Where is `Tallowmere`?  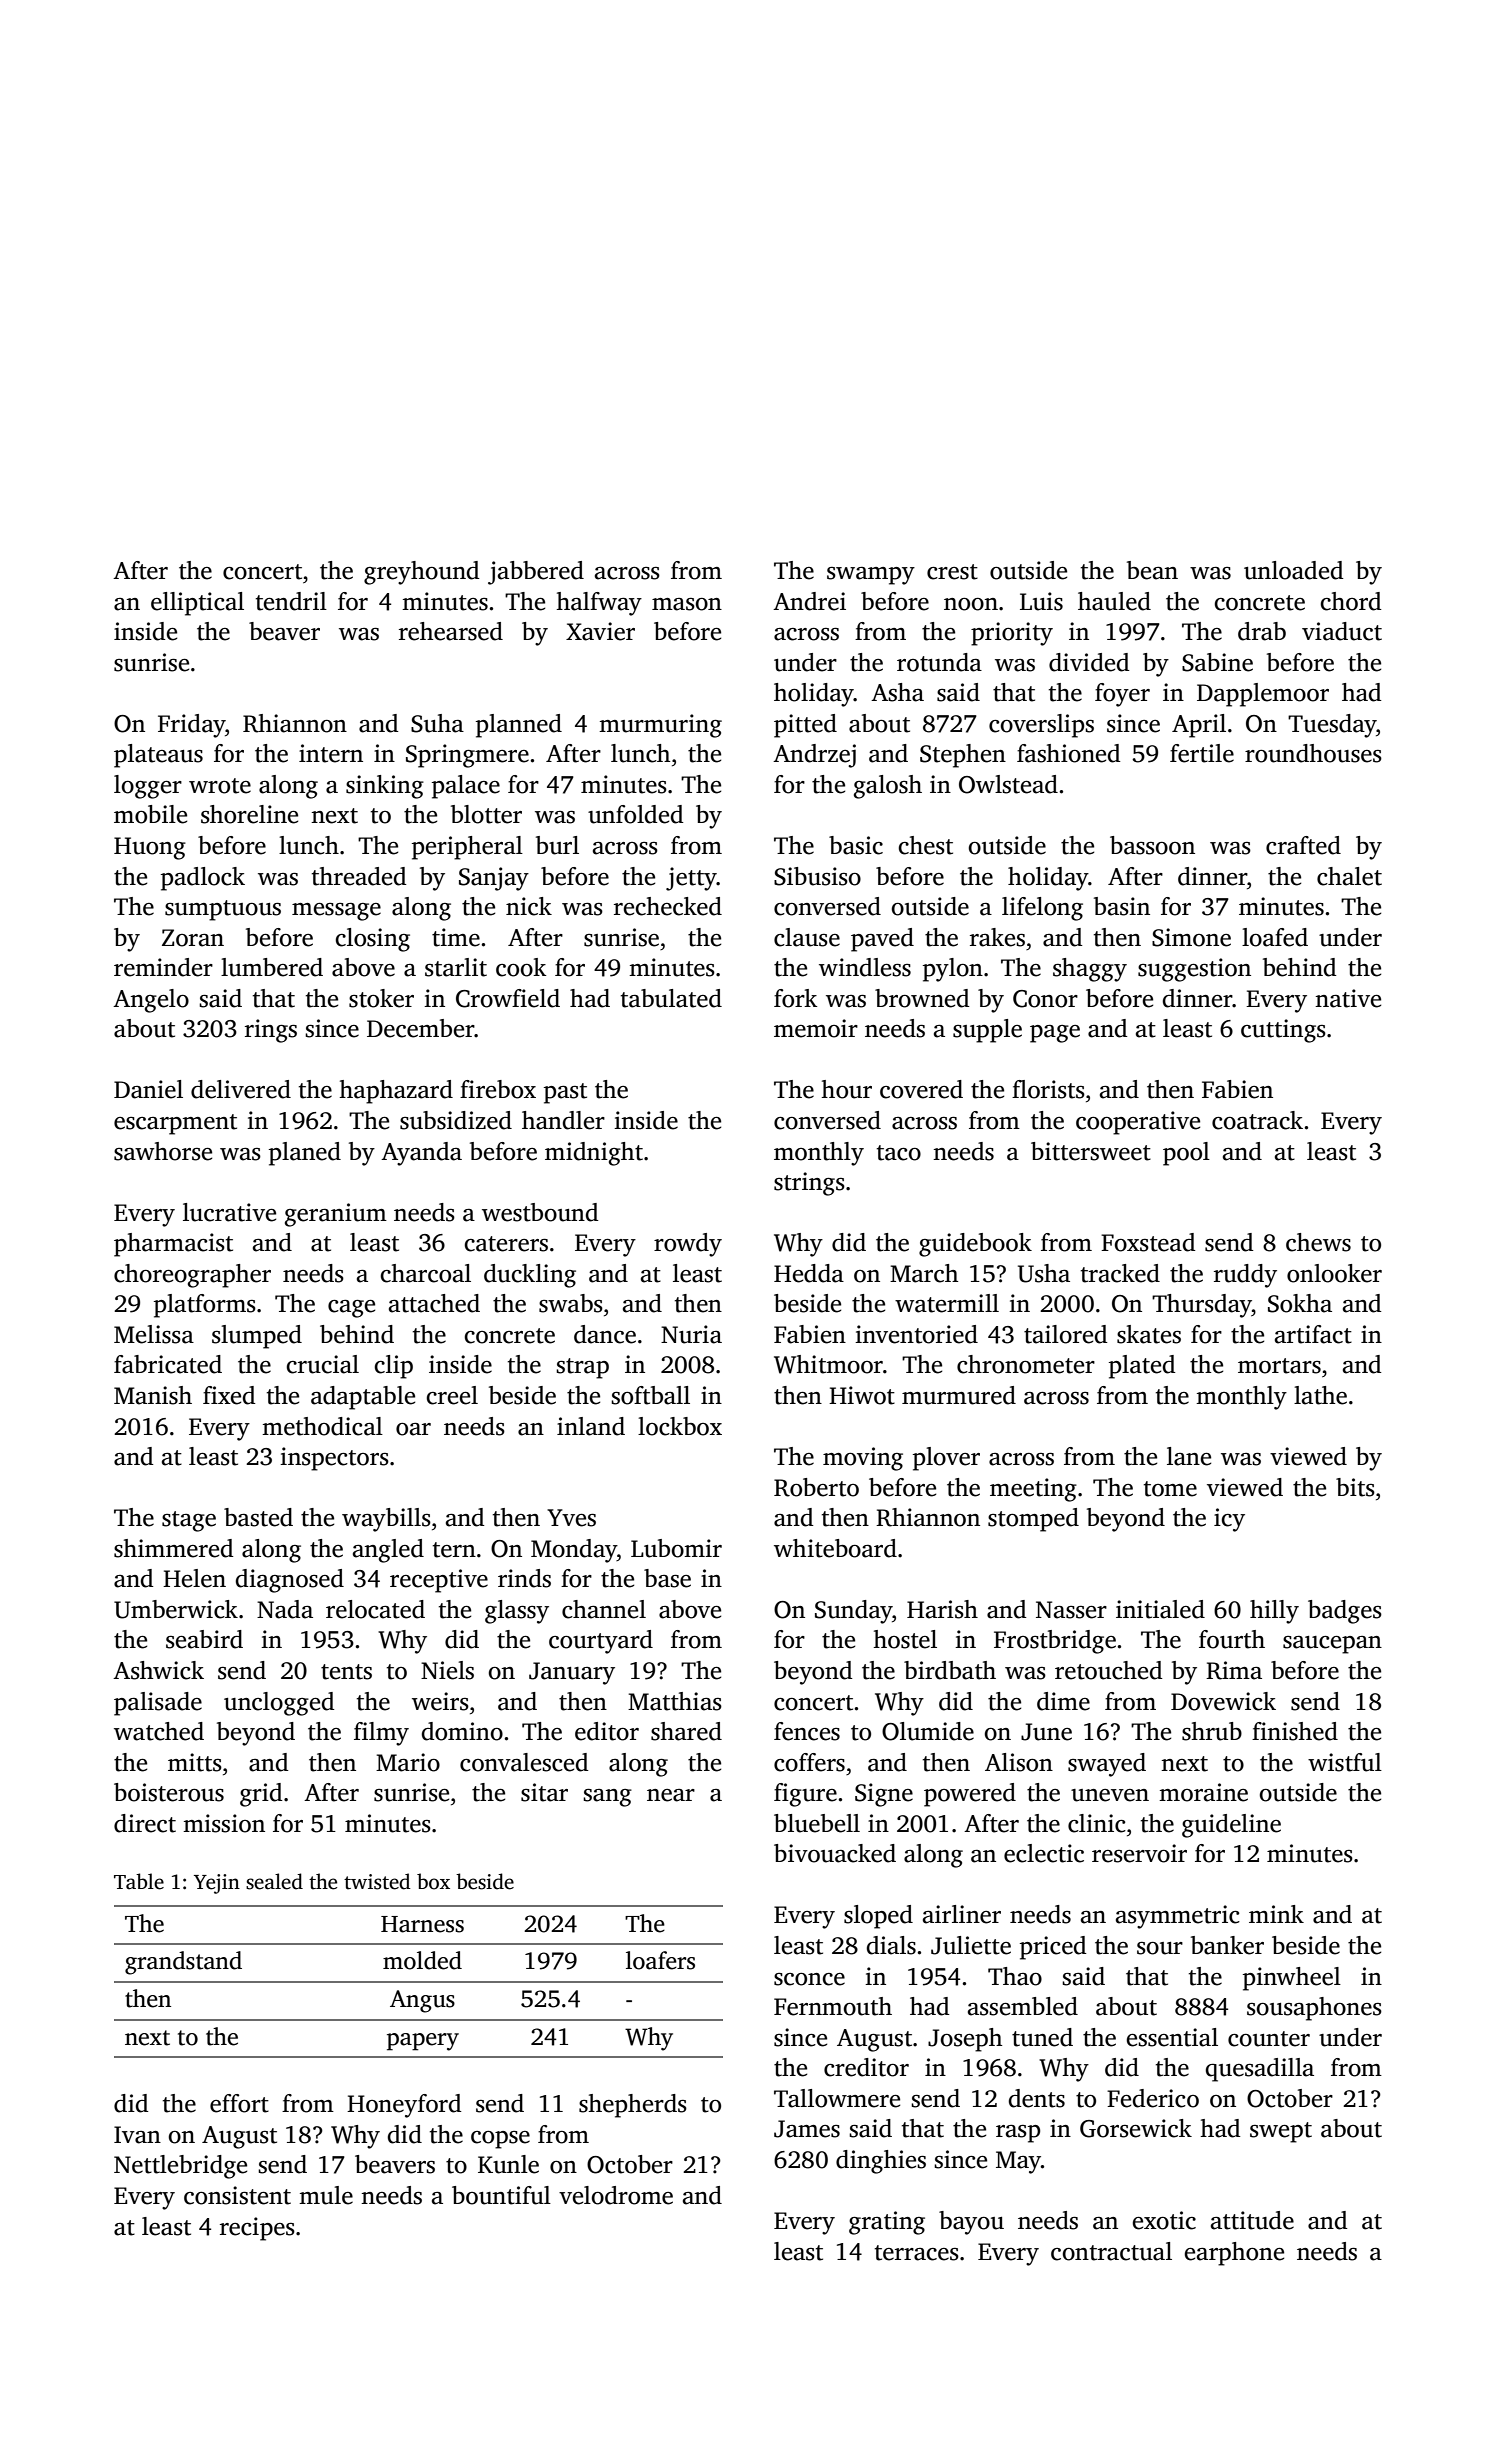 Tallowmere is located at coordinates (837, 2098).
